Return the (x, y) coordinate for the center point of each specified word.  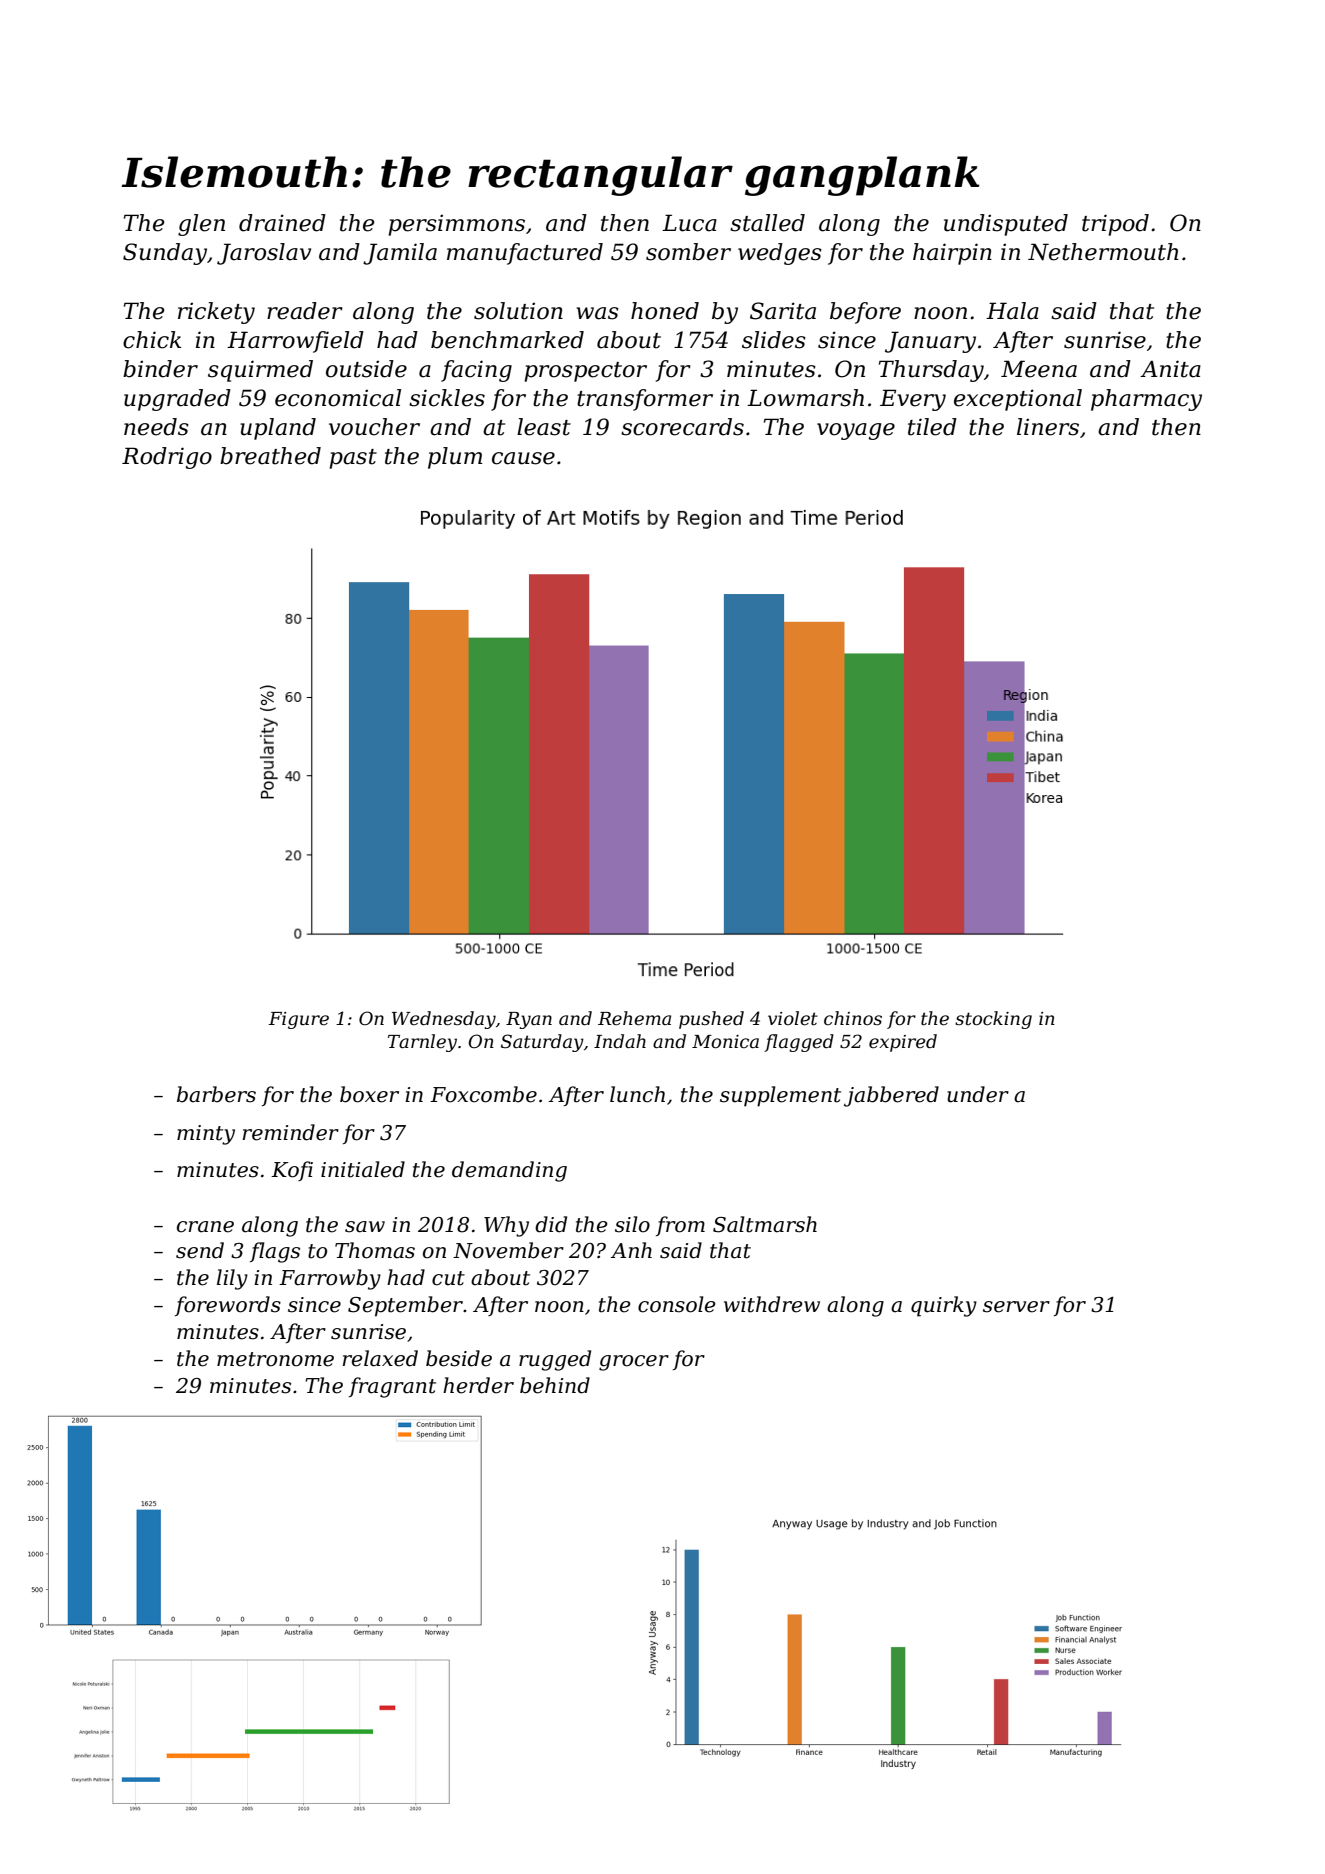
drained (282, 223)
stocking (993, 1020)
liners (1048, 427)
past (353, 459)
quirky (944, 1306)
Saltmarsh (765, 1224)
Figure (298, 1020)
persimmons (456, 225)
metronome (275, 1359)
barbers (216, 1094)
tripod (1115, 225)
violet (793, 1018)
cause (523, 458)
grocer (634, 1363)
